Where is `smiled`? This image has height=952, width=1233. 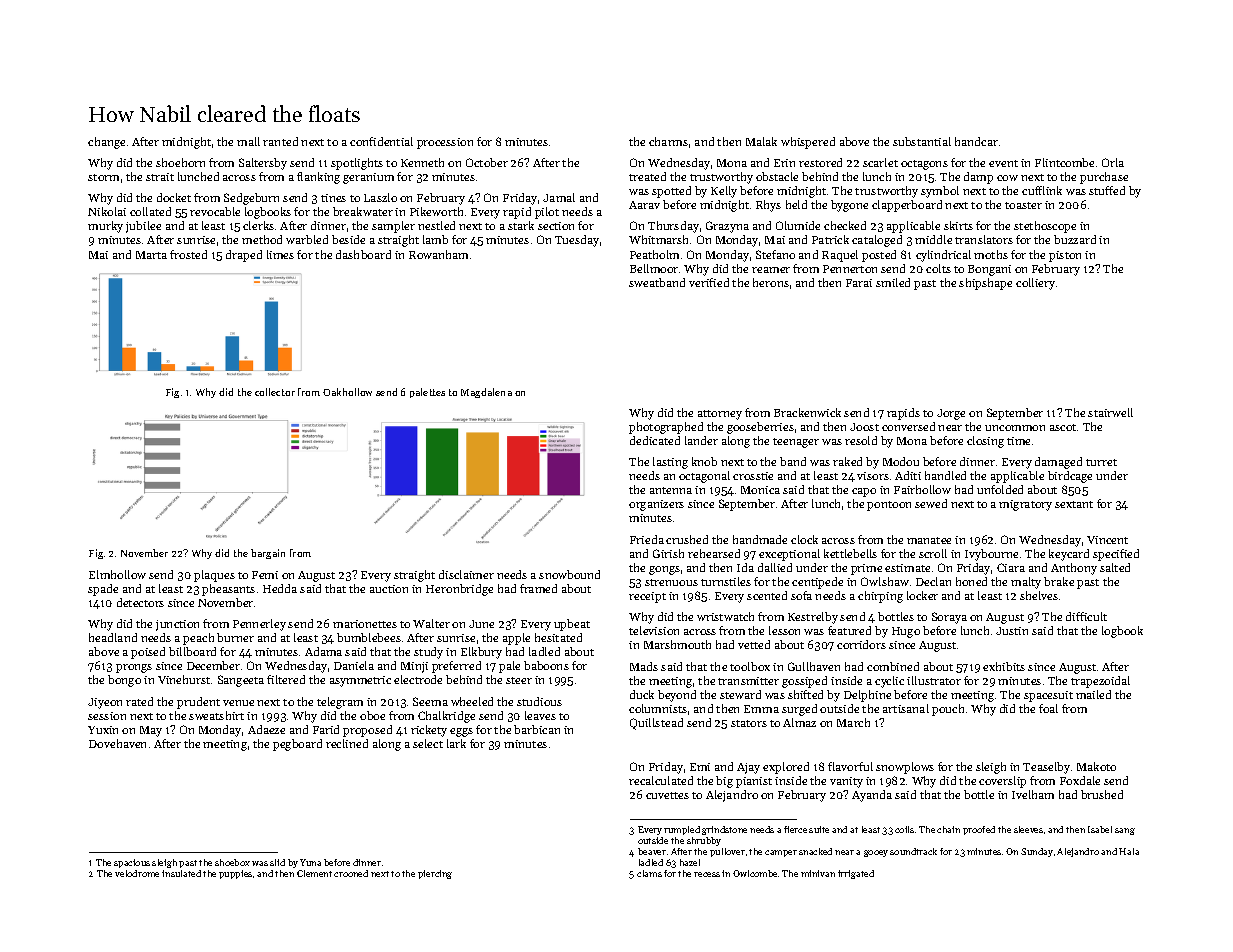 smiled is located at coordinates (893, 282).
